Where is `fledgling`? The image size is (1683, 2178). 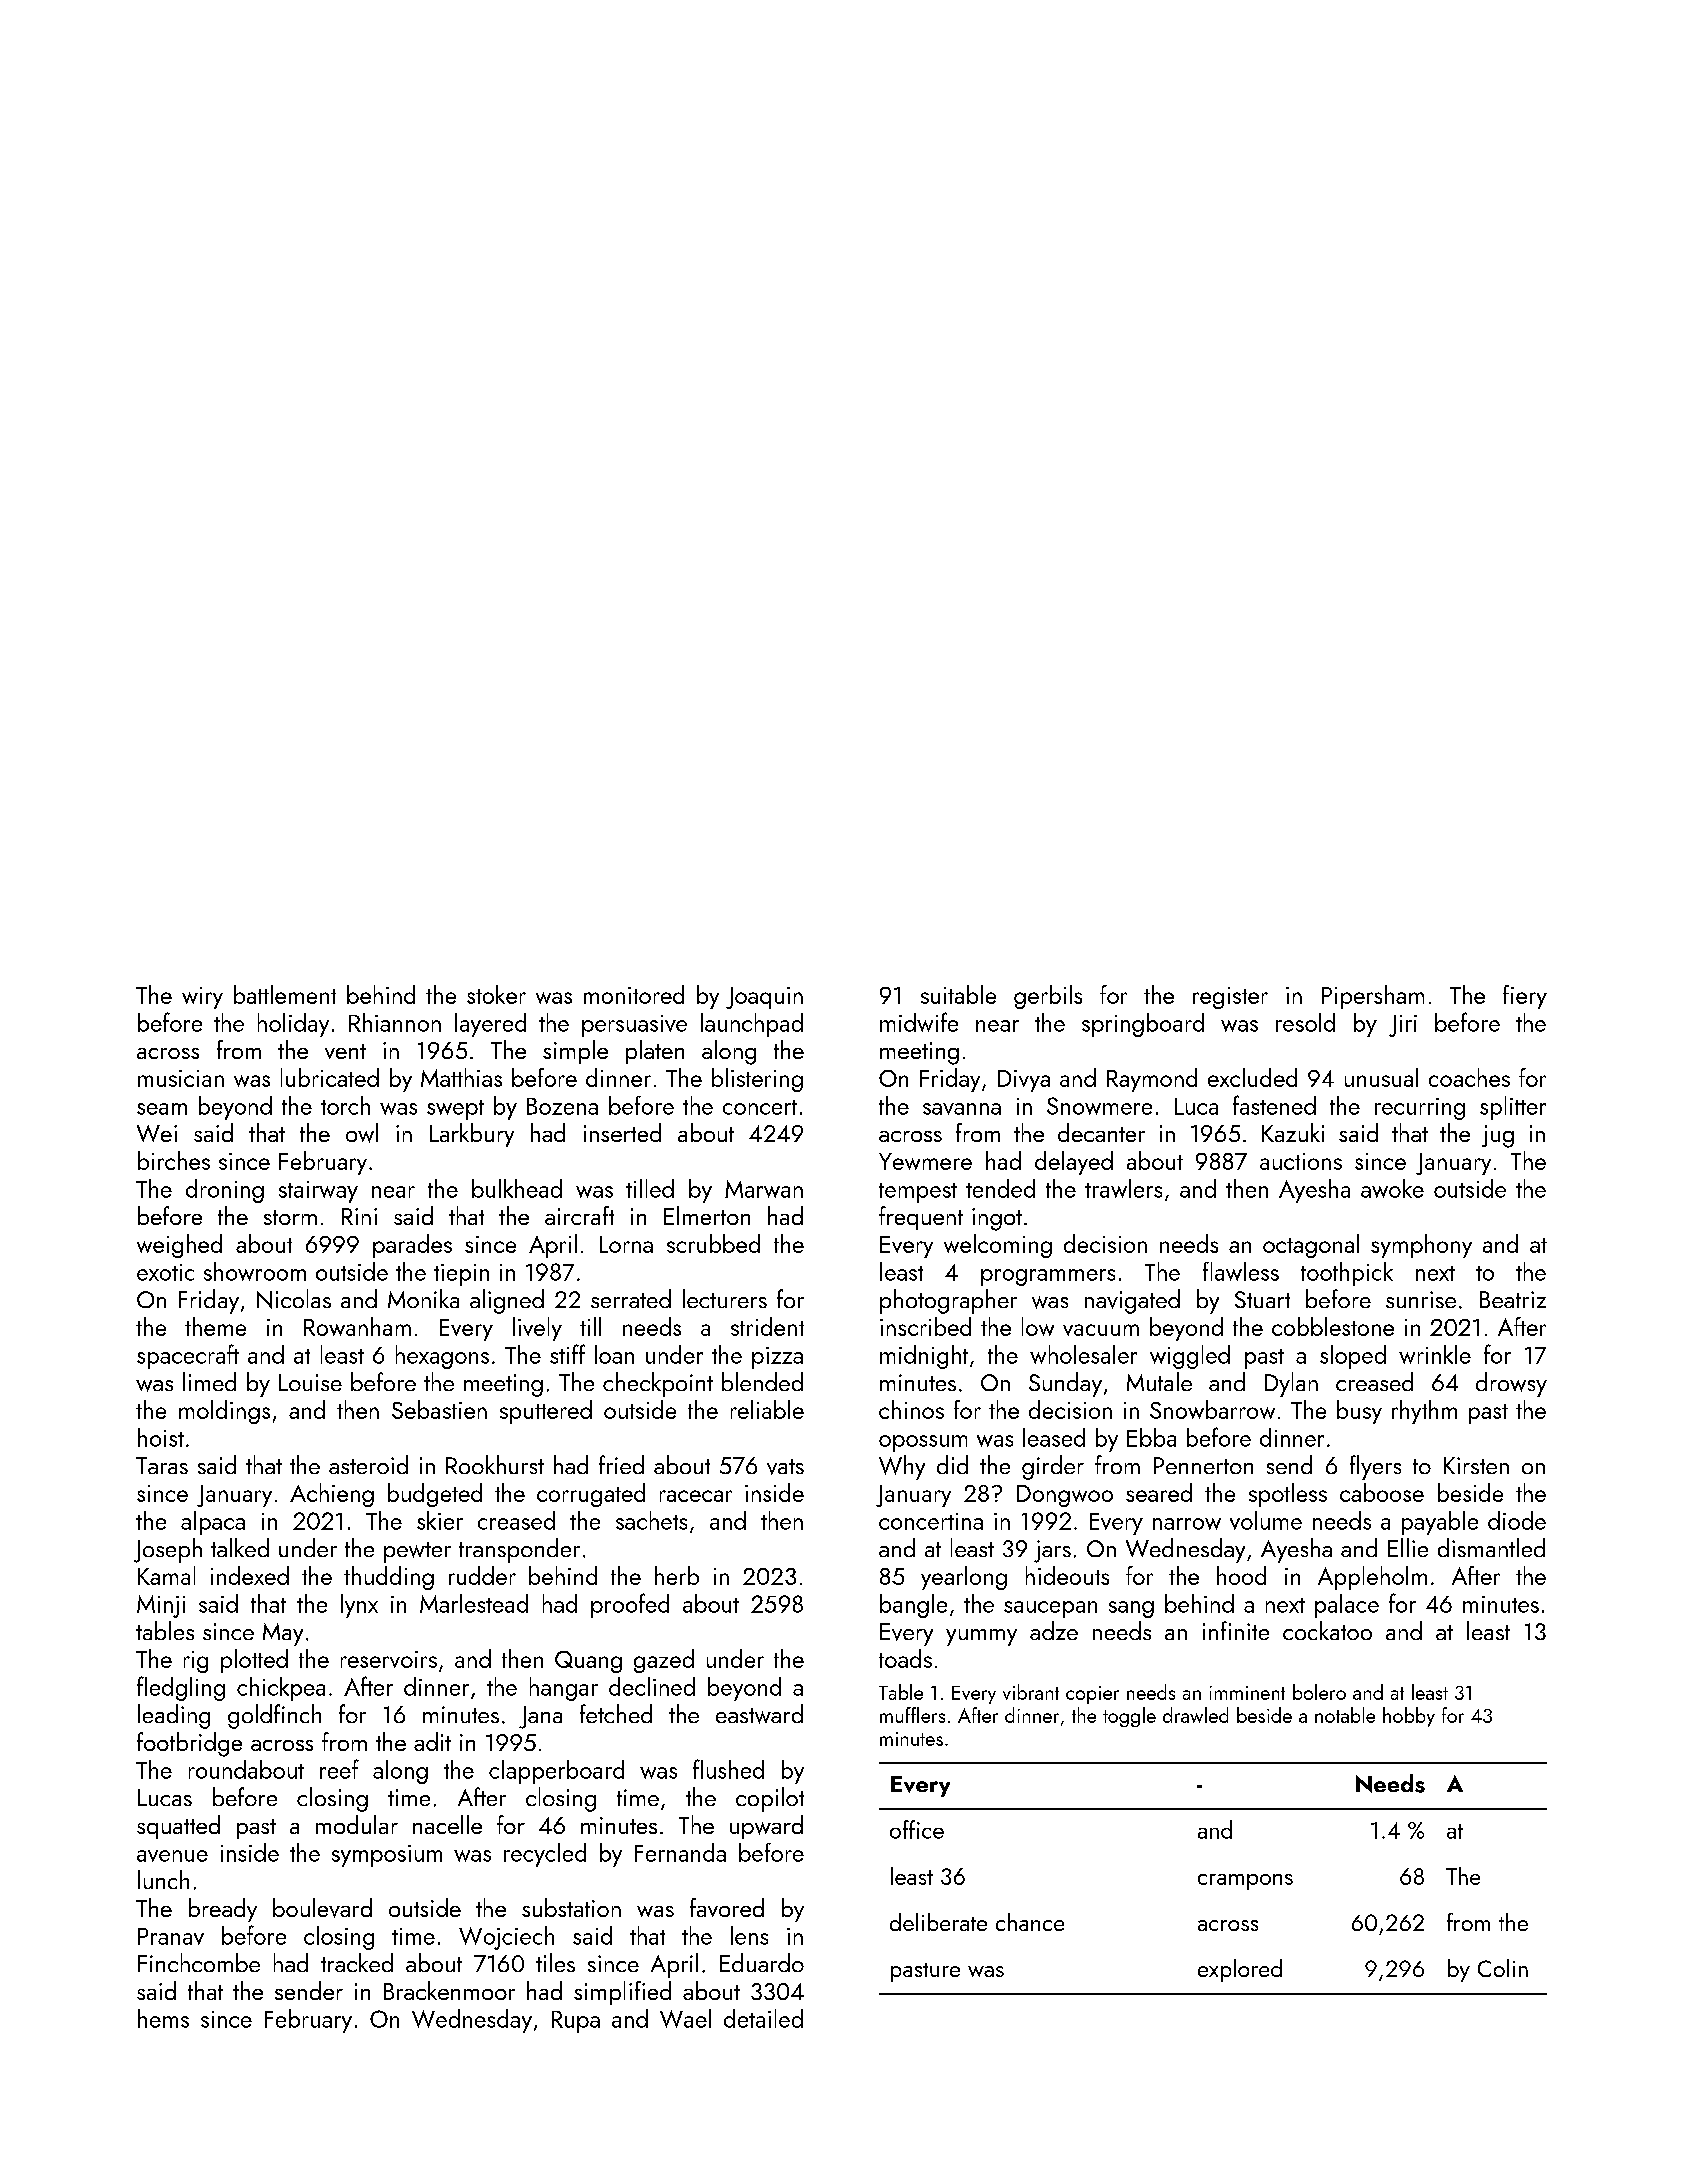 fledgling is located at coordinates (181, 1688).
